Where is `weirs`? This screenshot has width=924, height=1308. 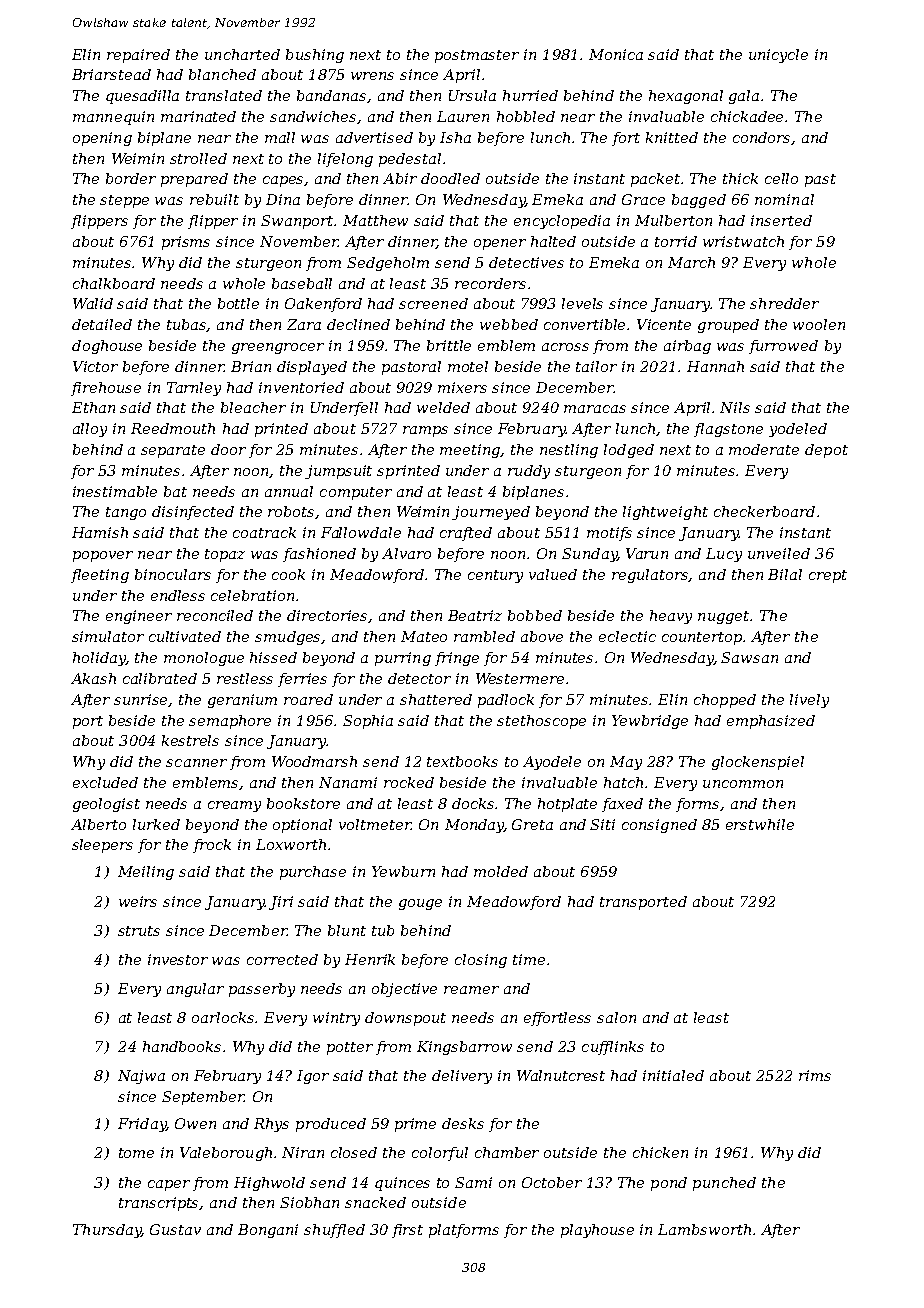 weirs is located at coordinates (138, 901).
